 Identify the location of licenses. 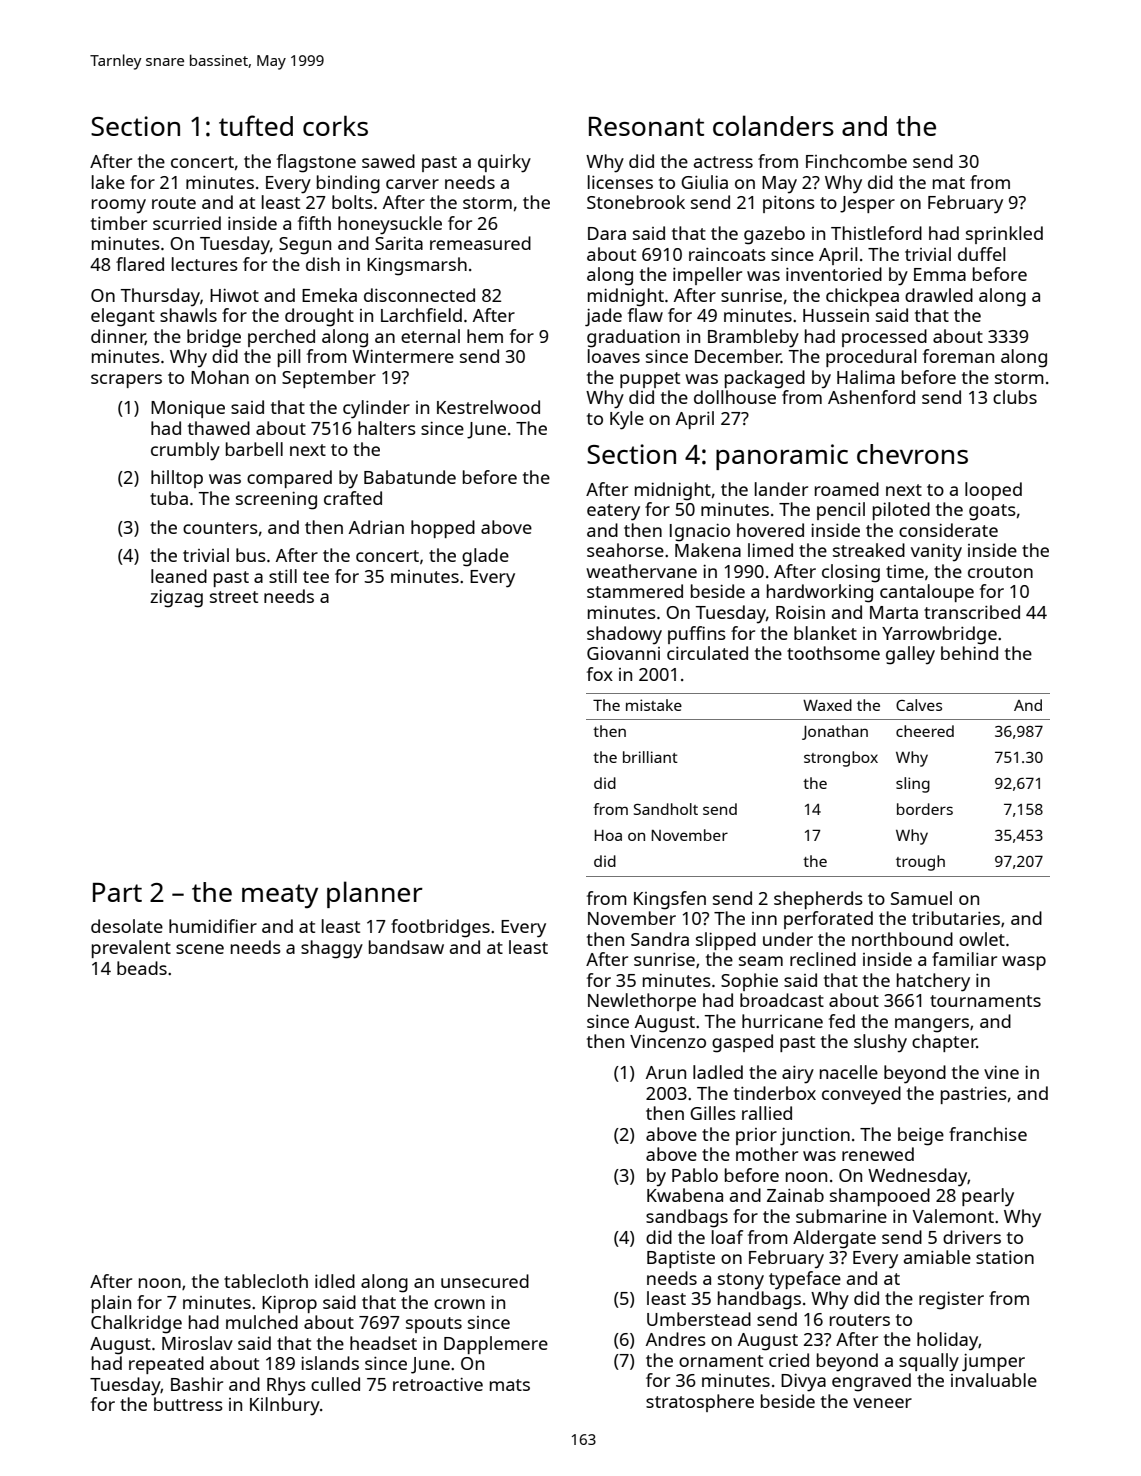
(620, 182).
